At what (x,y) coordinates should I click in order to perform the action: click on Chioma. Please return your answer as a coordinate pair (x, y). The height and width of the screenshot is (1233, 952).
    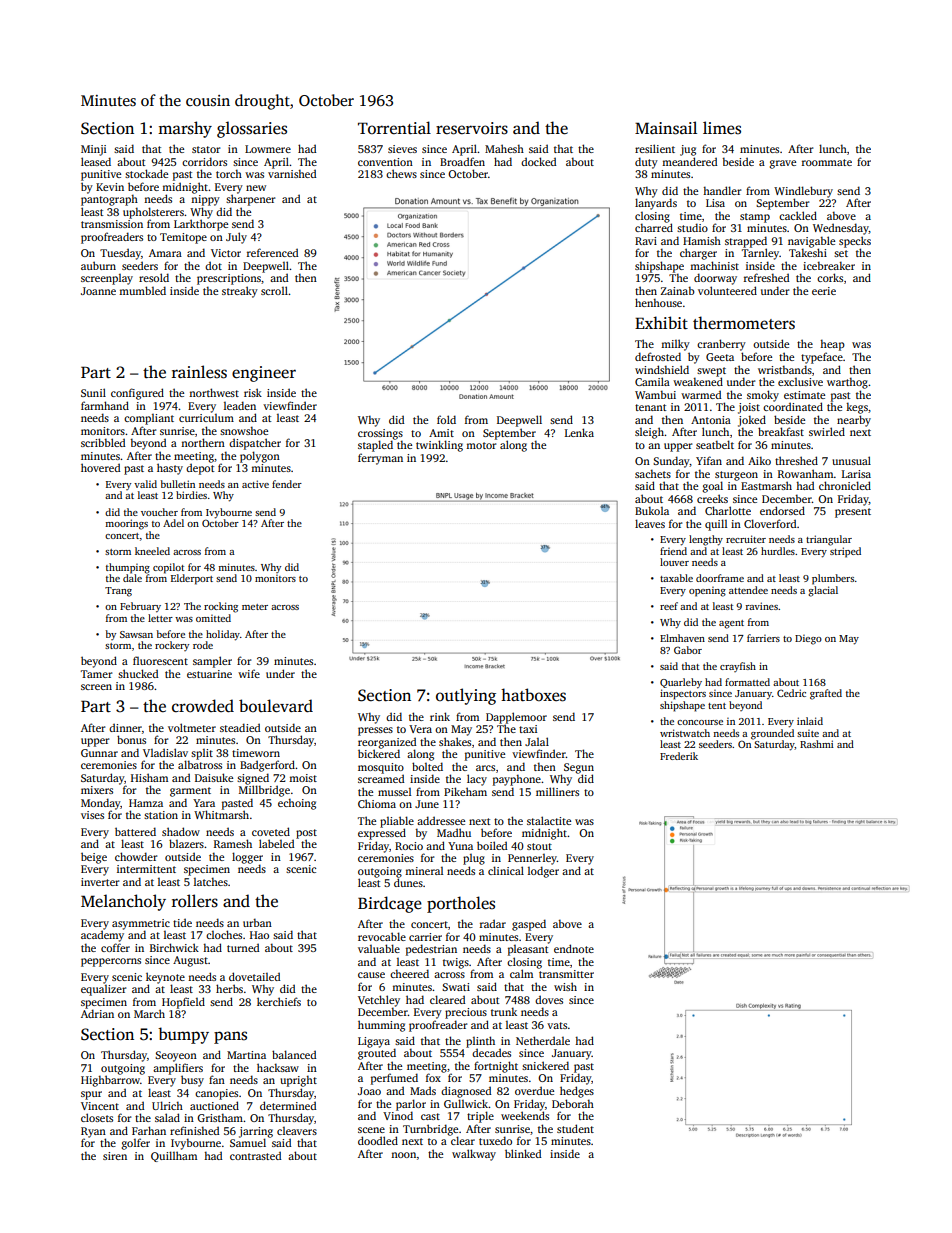
    Looking at the image, I should click on (377, 803).
